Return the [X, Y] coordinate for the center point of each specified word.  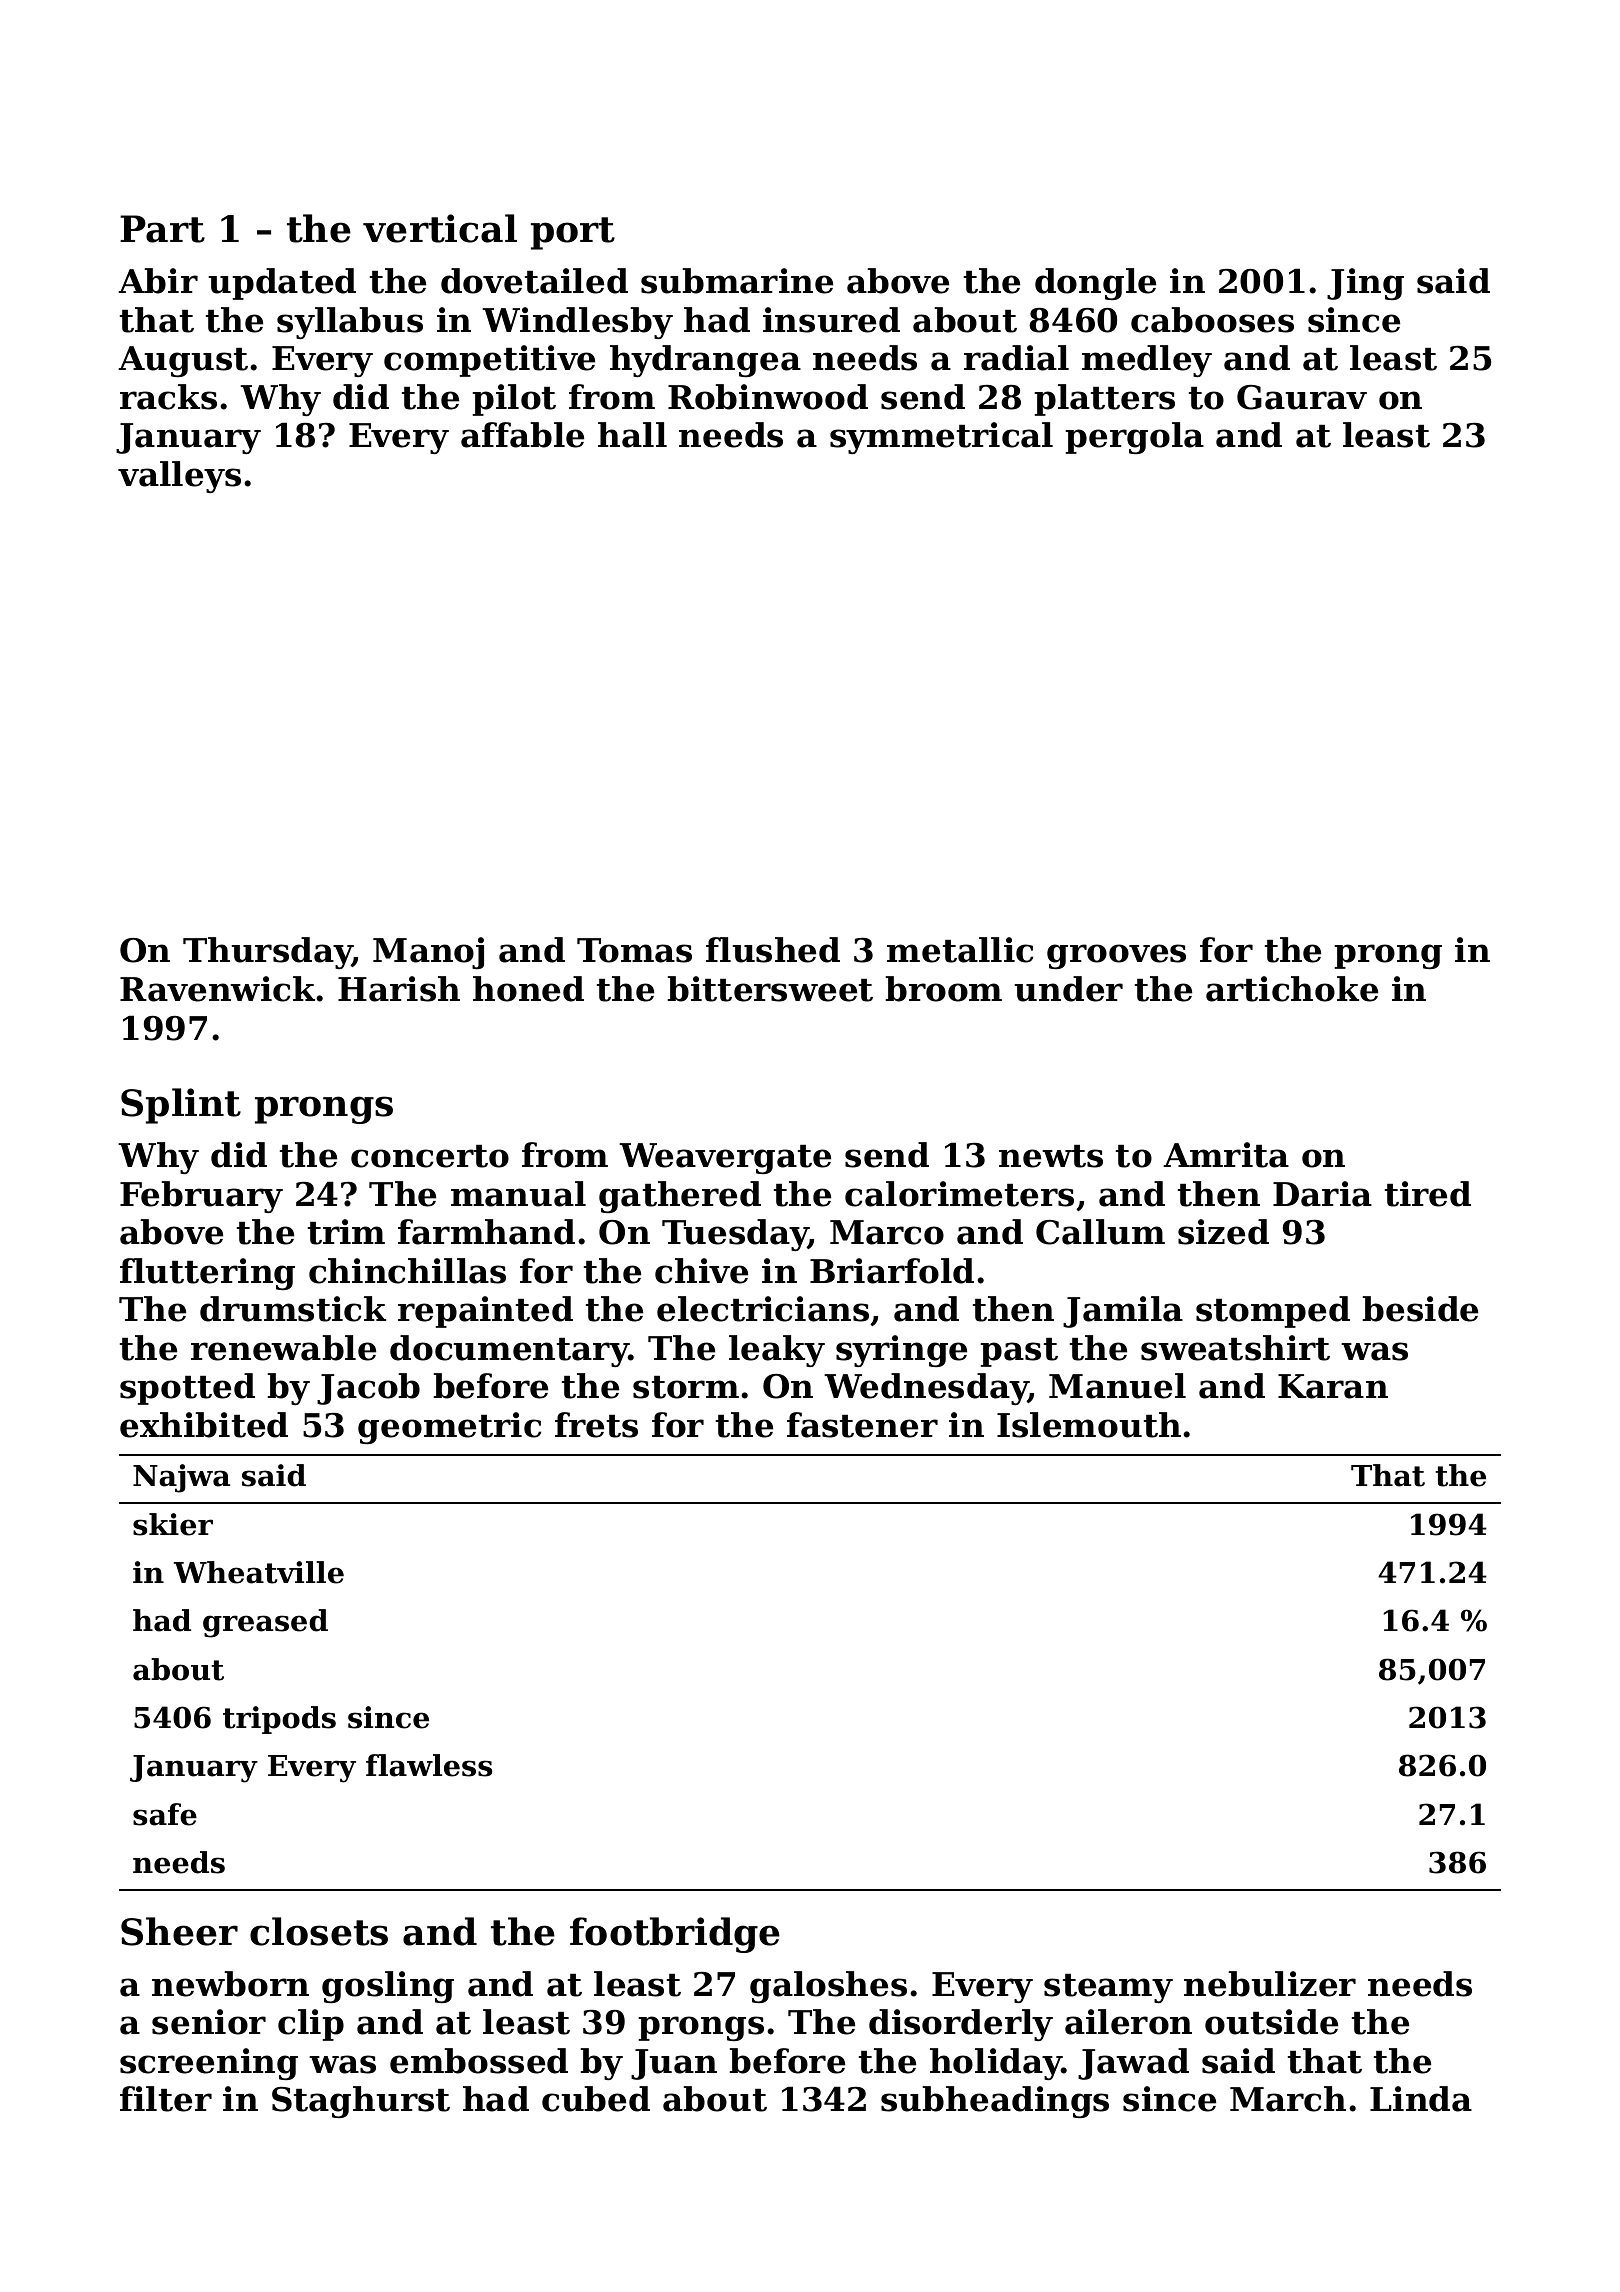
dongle [1095, 284]
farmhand [486, 1232]
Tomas [634, 950]
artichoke [1292, 989]
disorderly [961, 2025]
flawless [429, 1765]
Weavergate [725, 1158]
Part [162, 229]
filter [166, 2099]
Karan [1333, 1386]
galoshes [828, 1987]
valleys [179, 477]
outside [1271, 2022]
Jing [1365, 284]
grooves [1116, 956]
